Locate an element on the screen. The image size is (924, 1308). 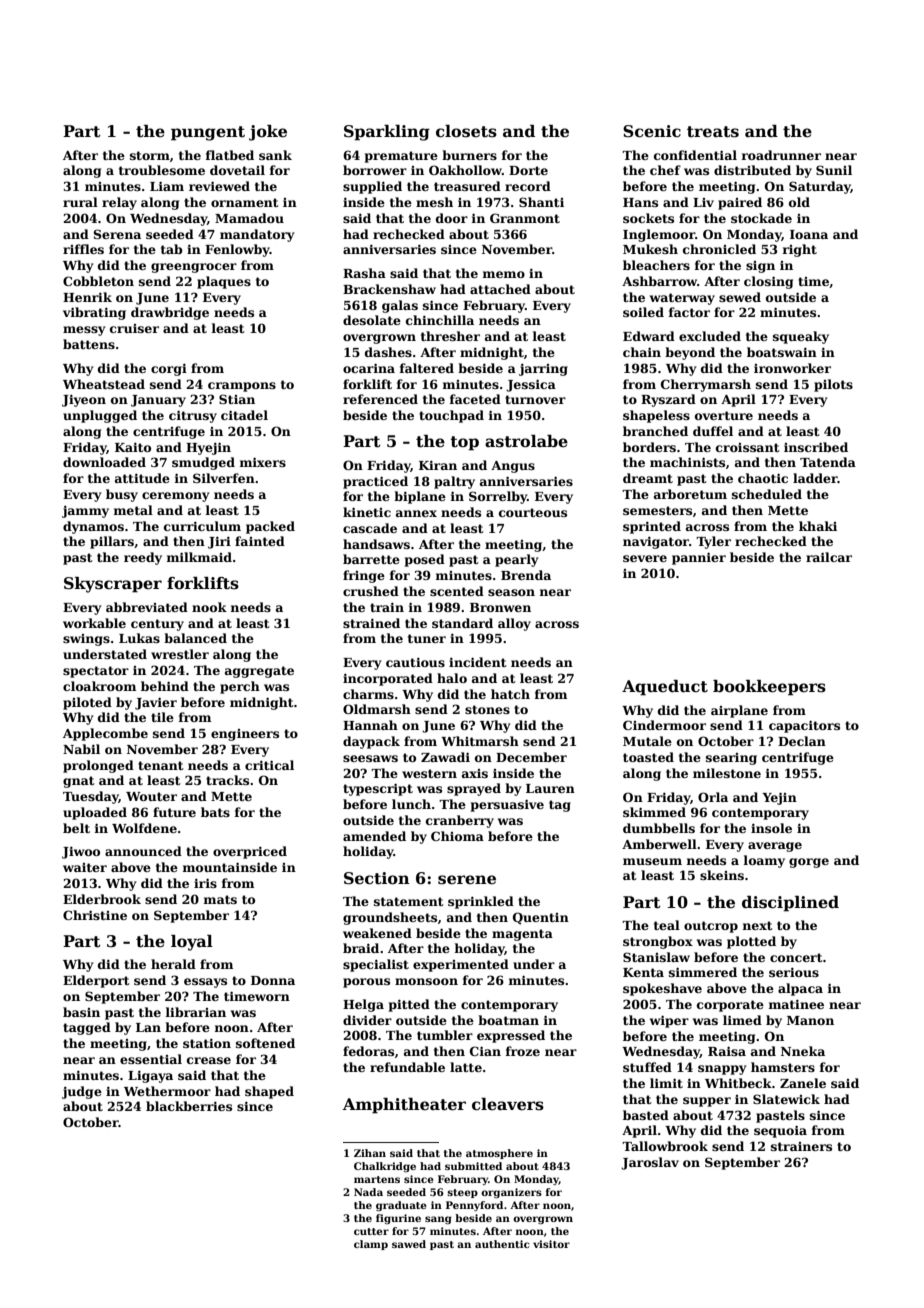
critical is located at coordinates (269, 765).
